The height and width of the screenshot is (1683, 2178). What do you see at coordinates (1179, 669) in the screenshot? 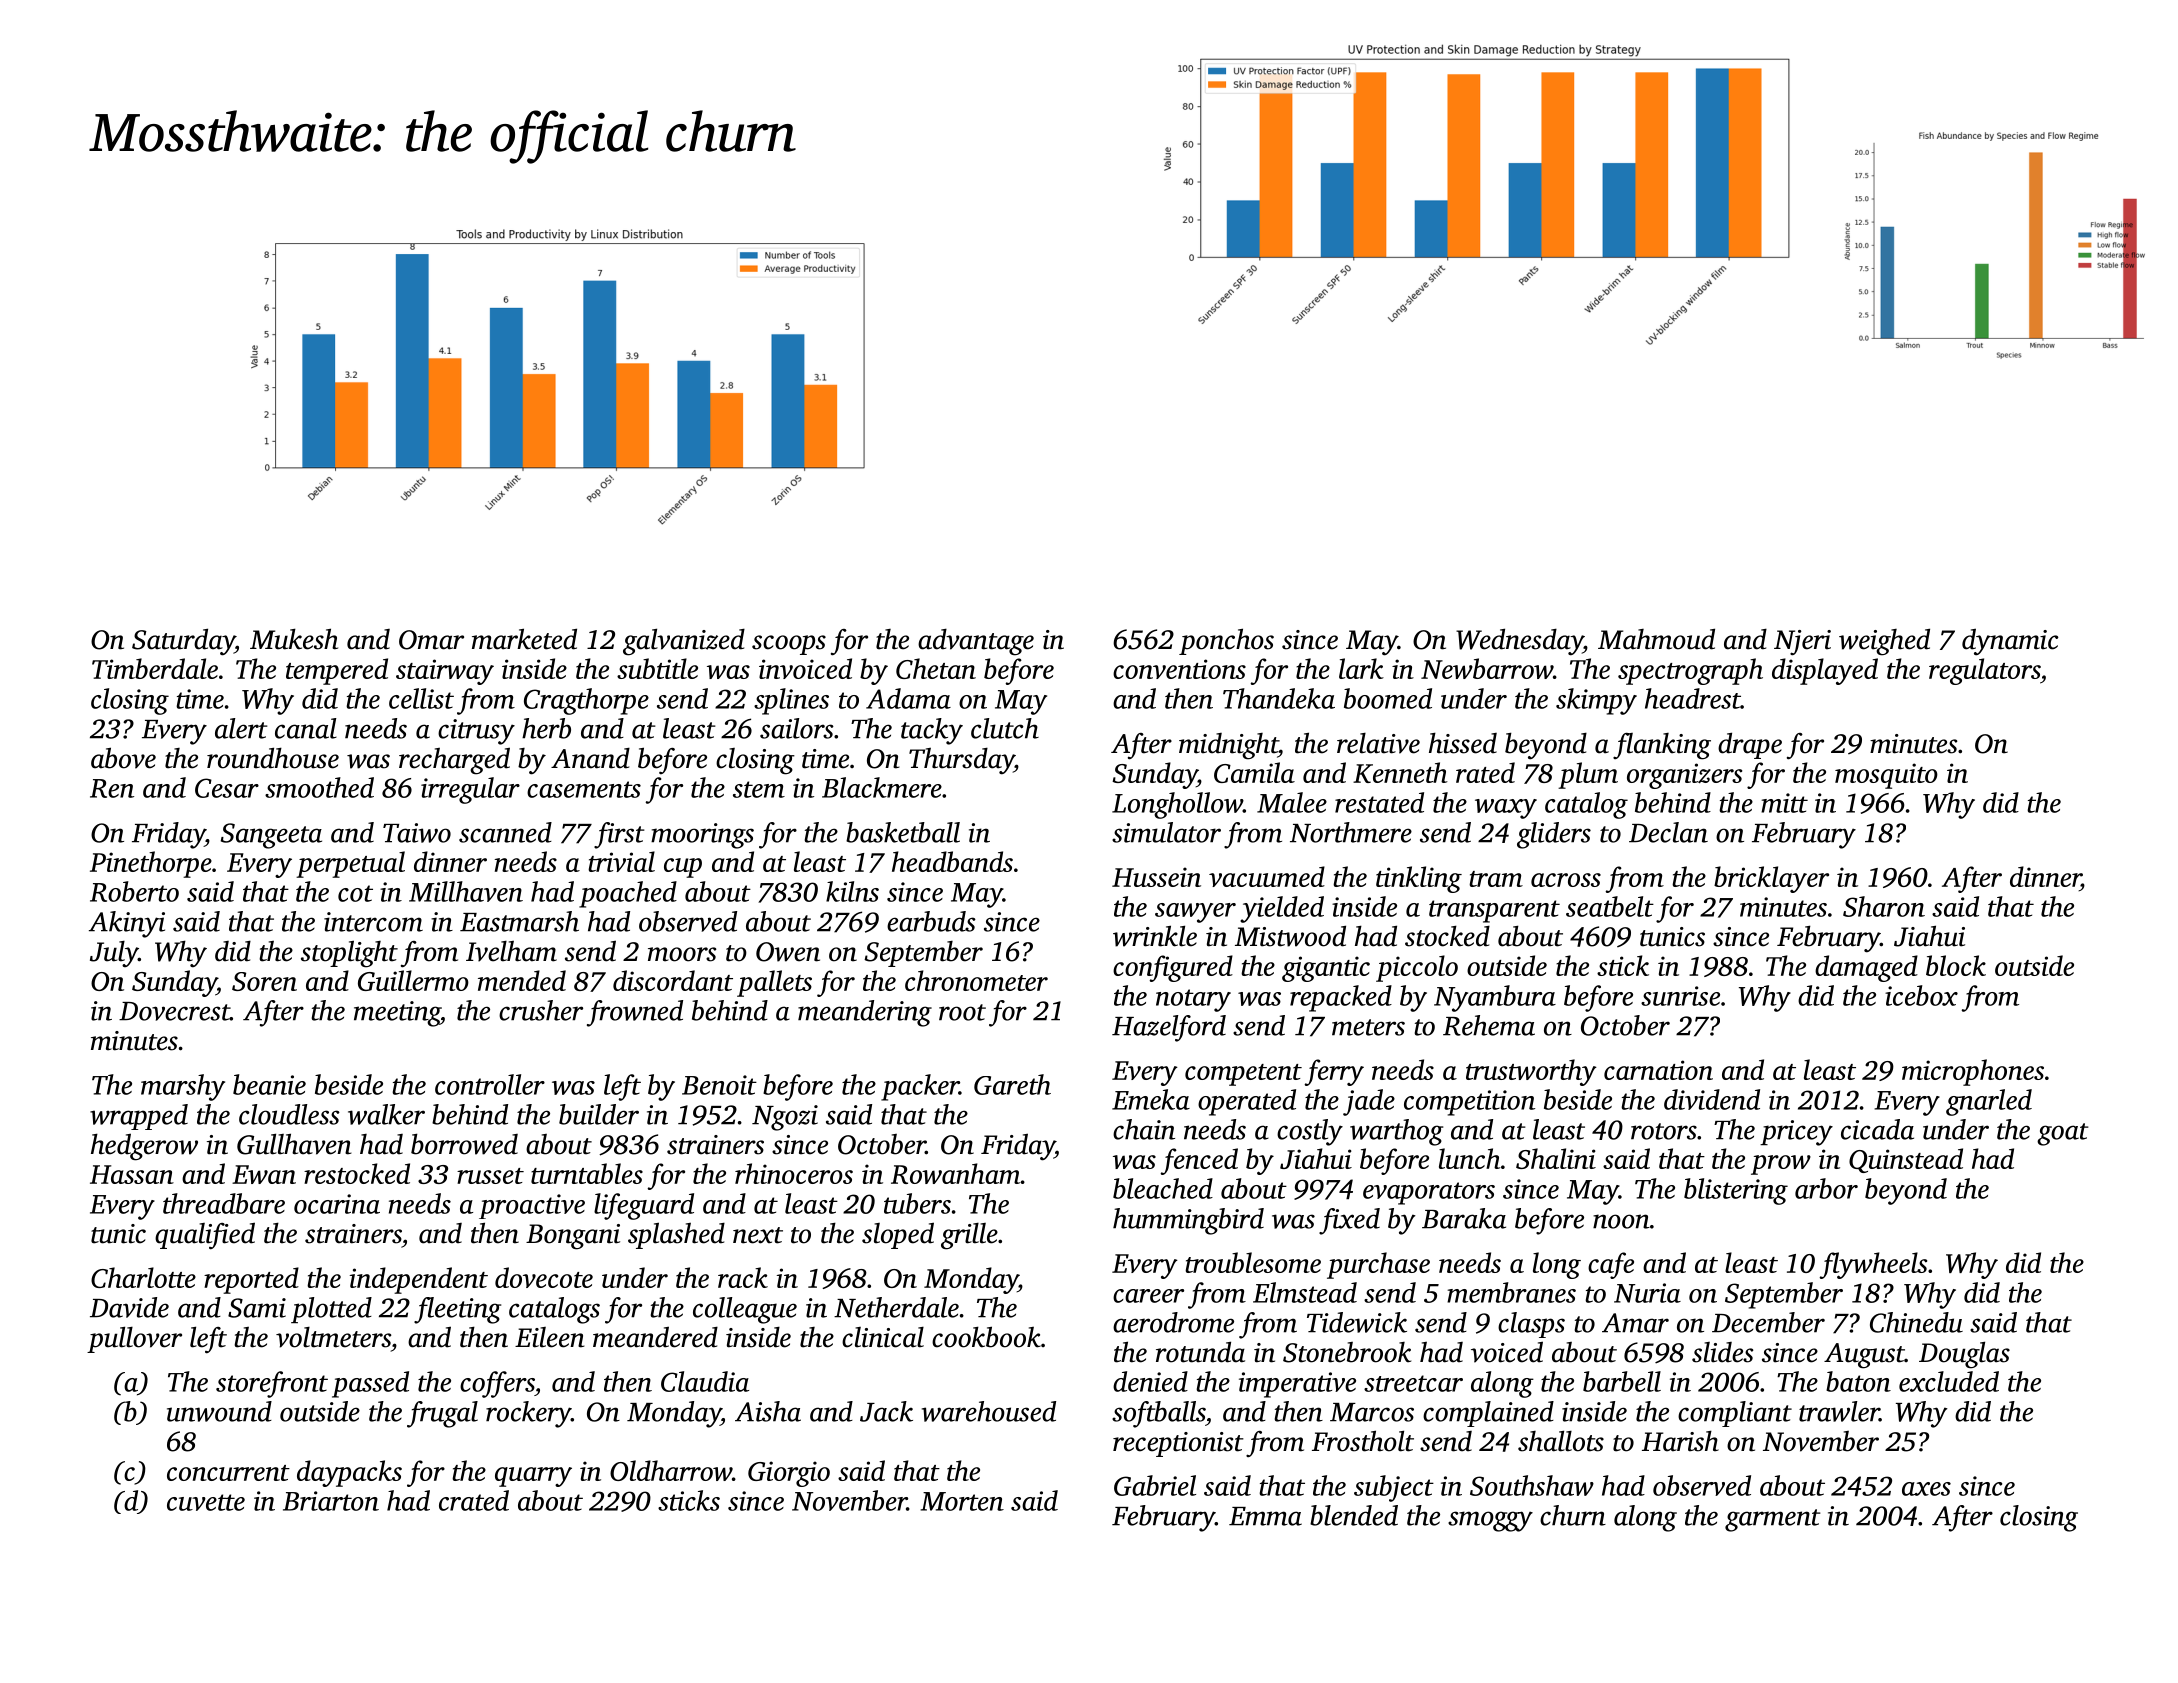
I see `conventions` at bounding box center [1179, 669].
